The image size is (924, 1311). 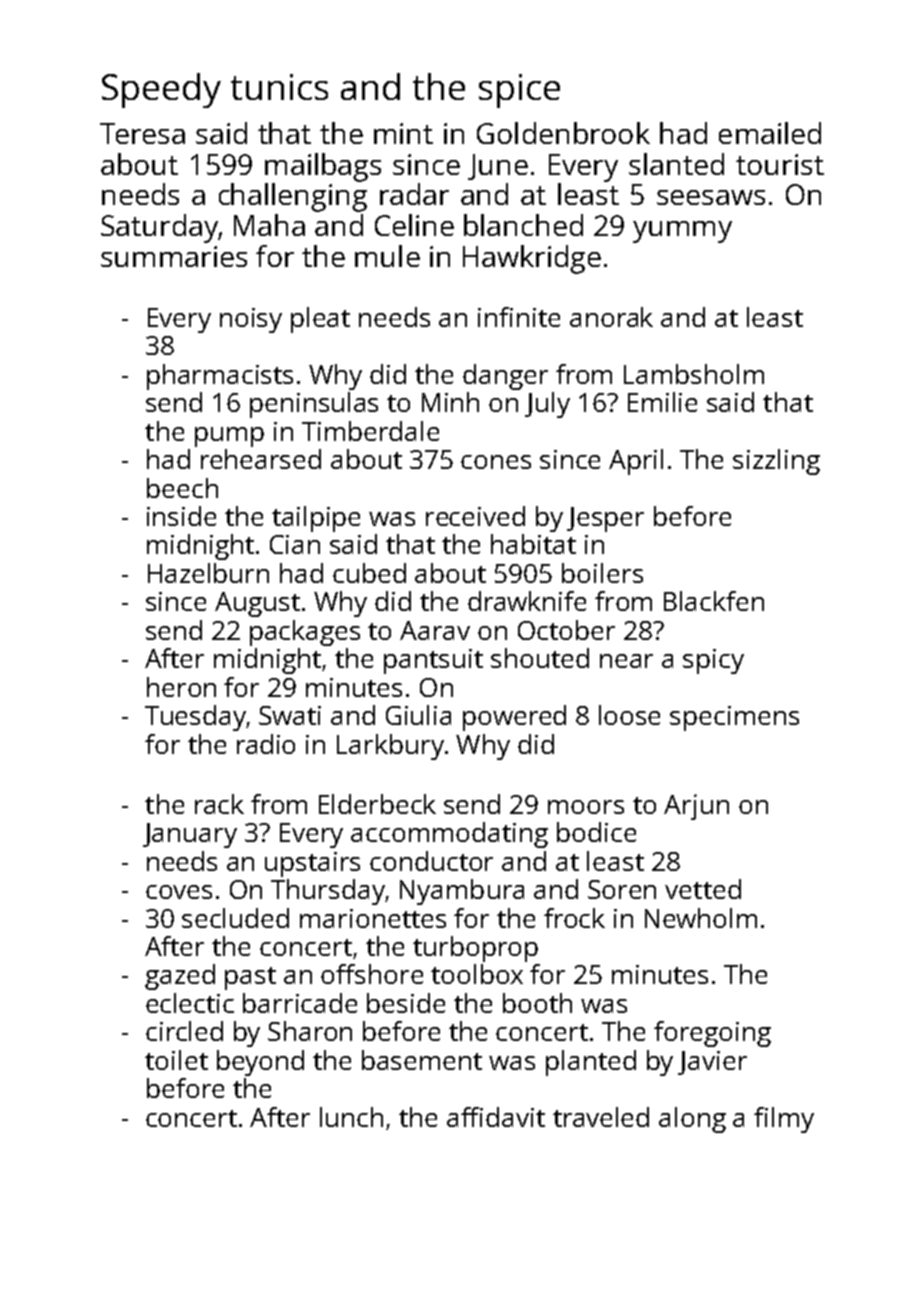 What do you see at coordinates (220, 377) in the screenshot?
I see `pharmacists` at bounding box center [220, 377].
